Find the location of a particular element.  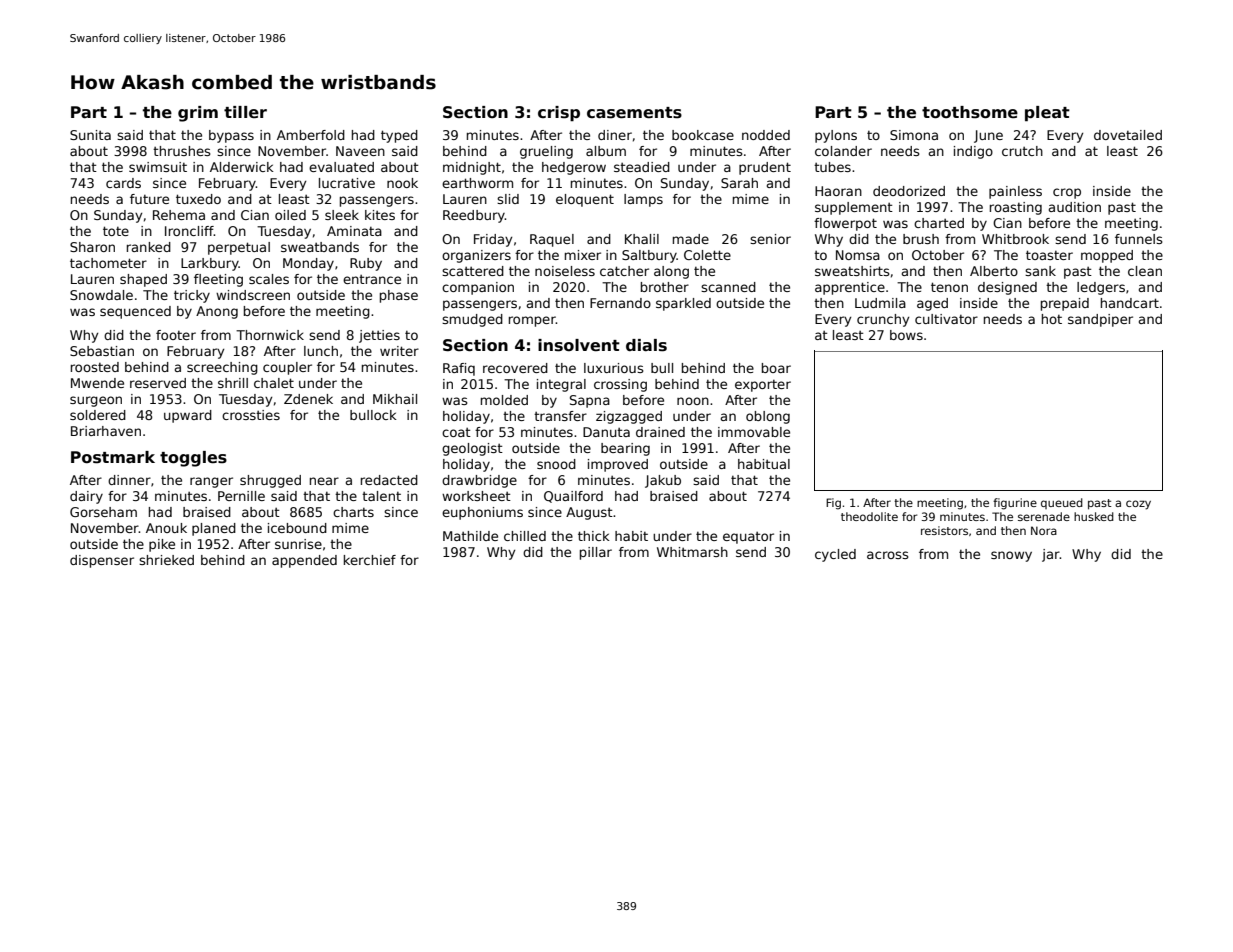

dispenser is located at coordinates (102, 561).
